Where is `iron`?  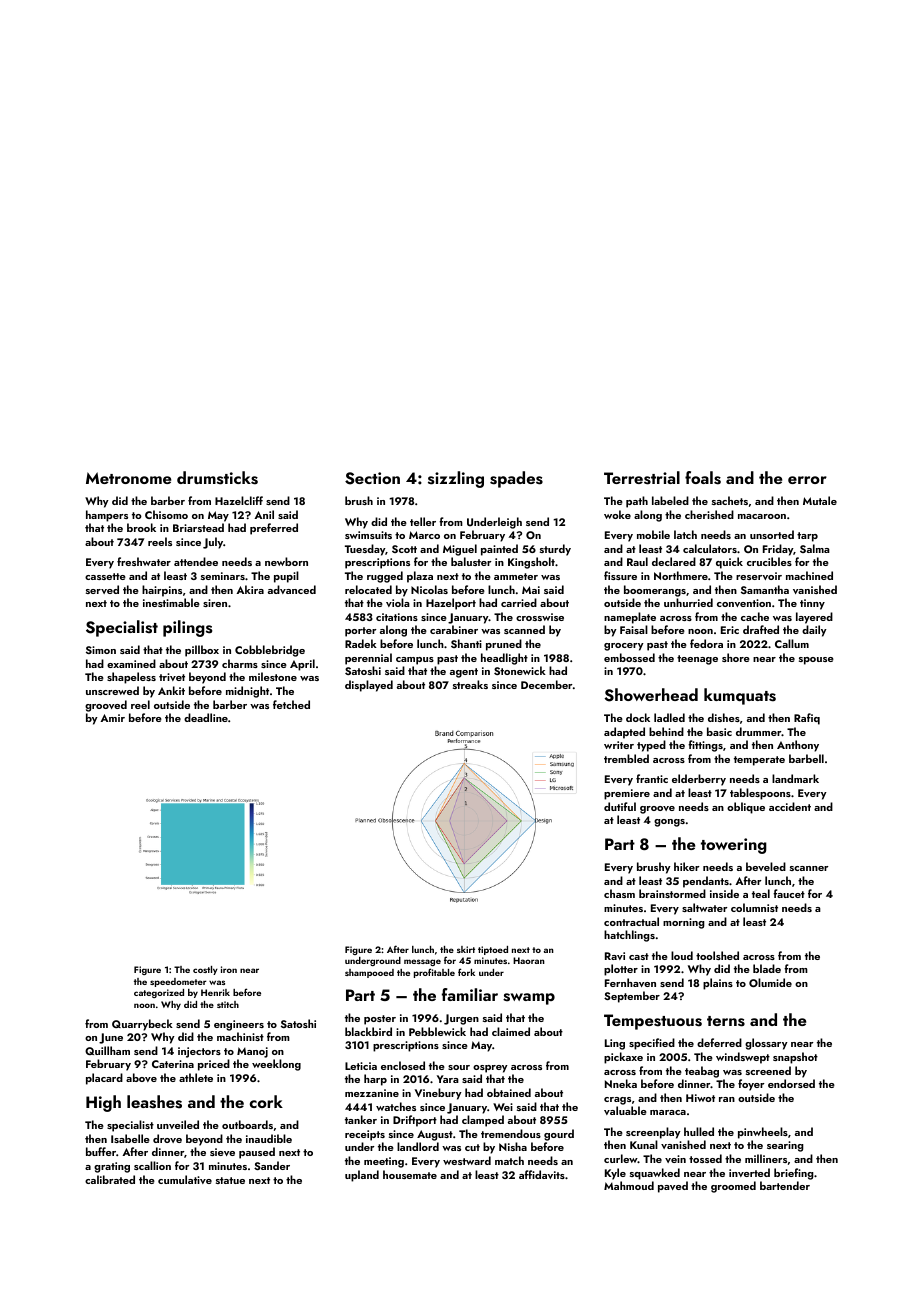 iron is located at coordinates (229, 969).
